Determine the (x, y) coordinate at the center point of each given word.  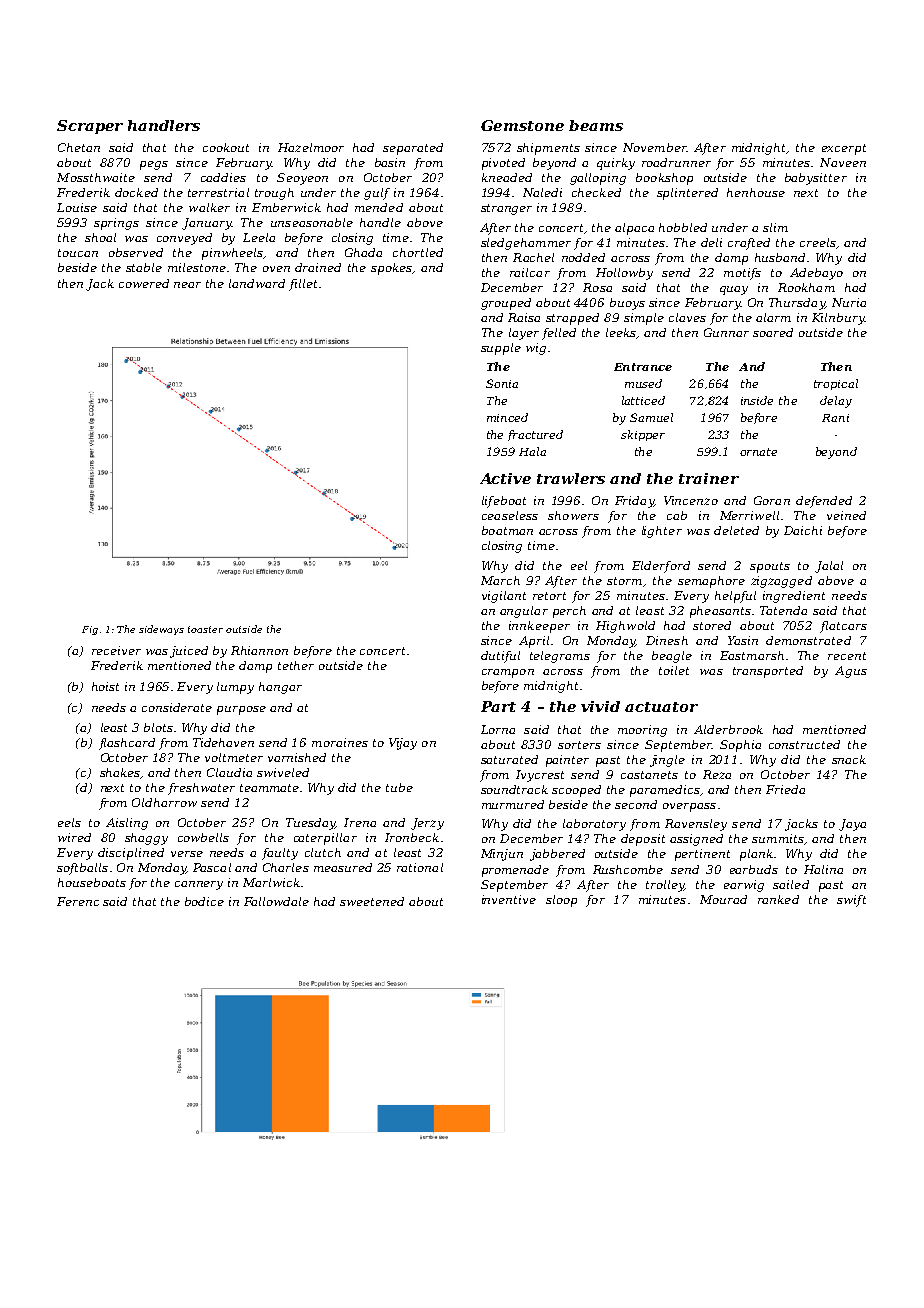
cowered (144, 283)
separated (413, 149)
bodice (204, 901)
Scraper (90, 127)
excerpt (844, 149)
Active (505, 478)
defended (824, 502)
